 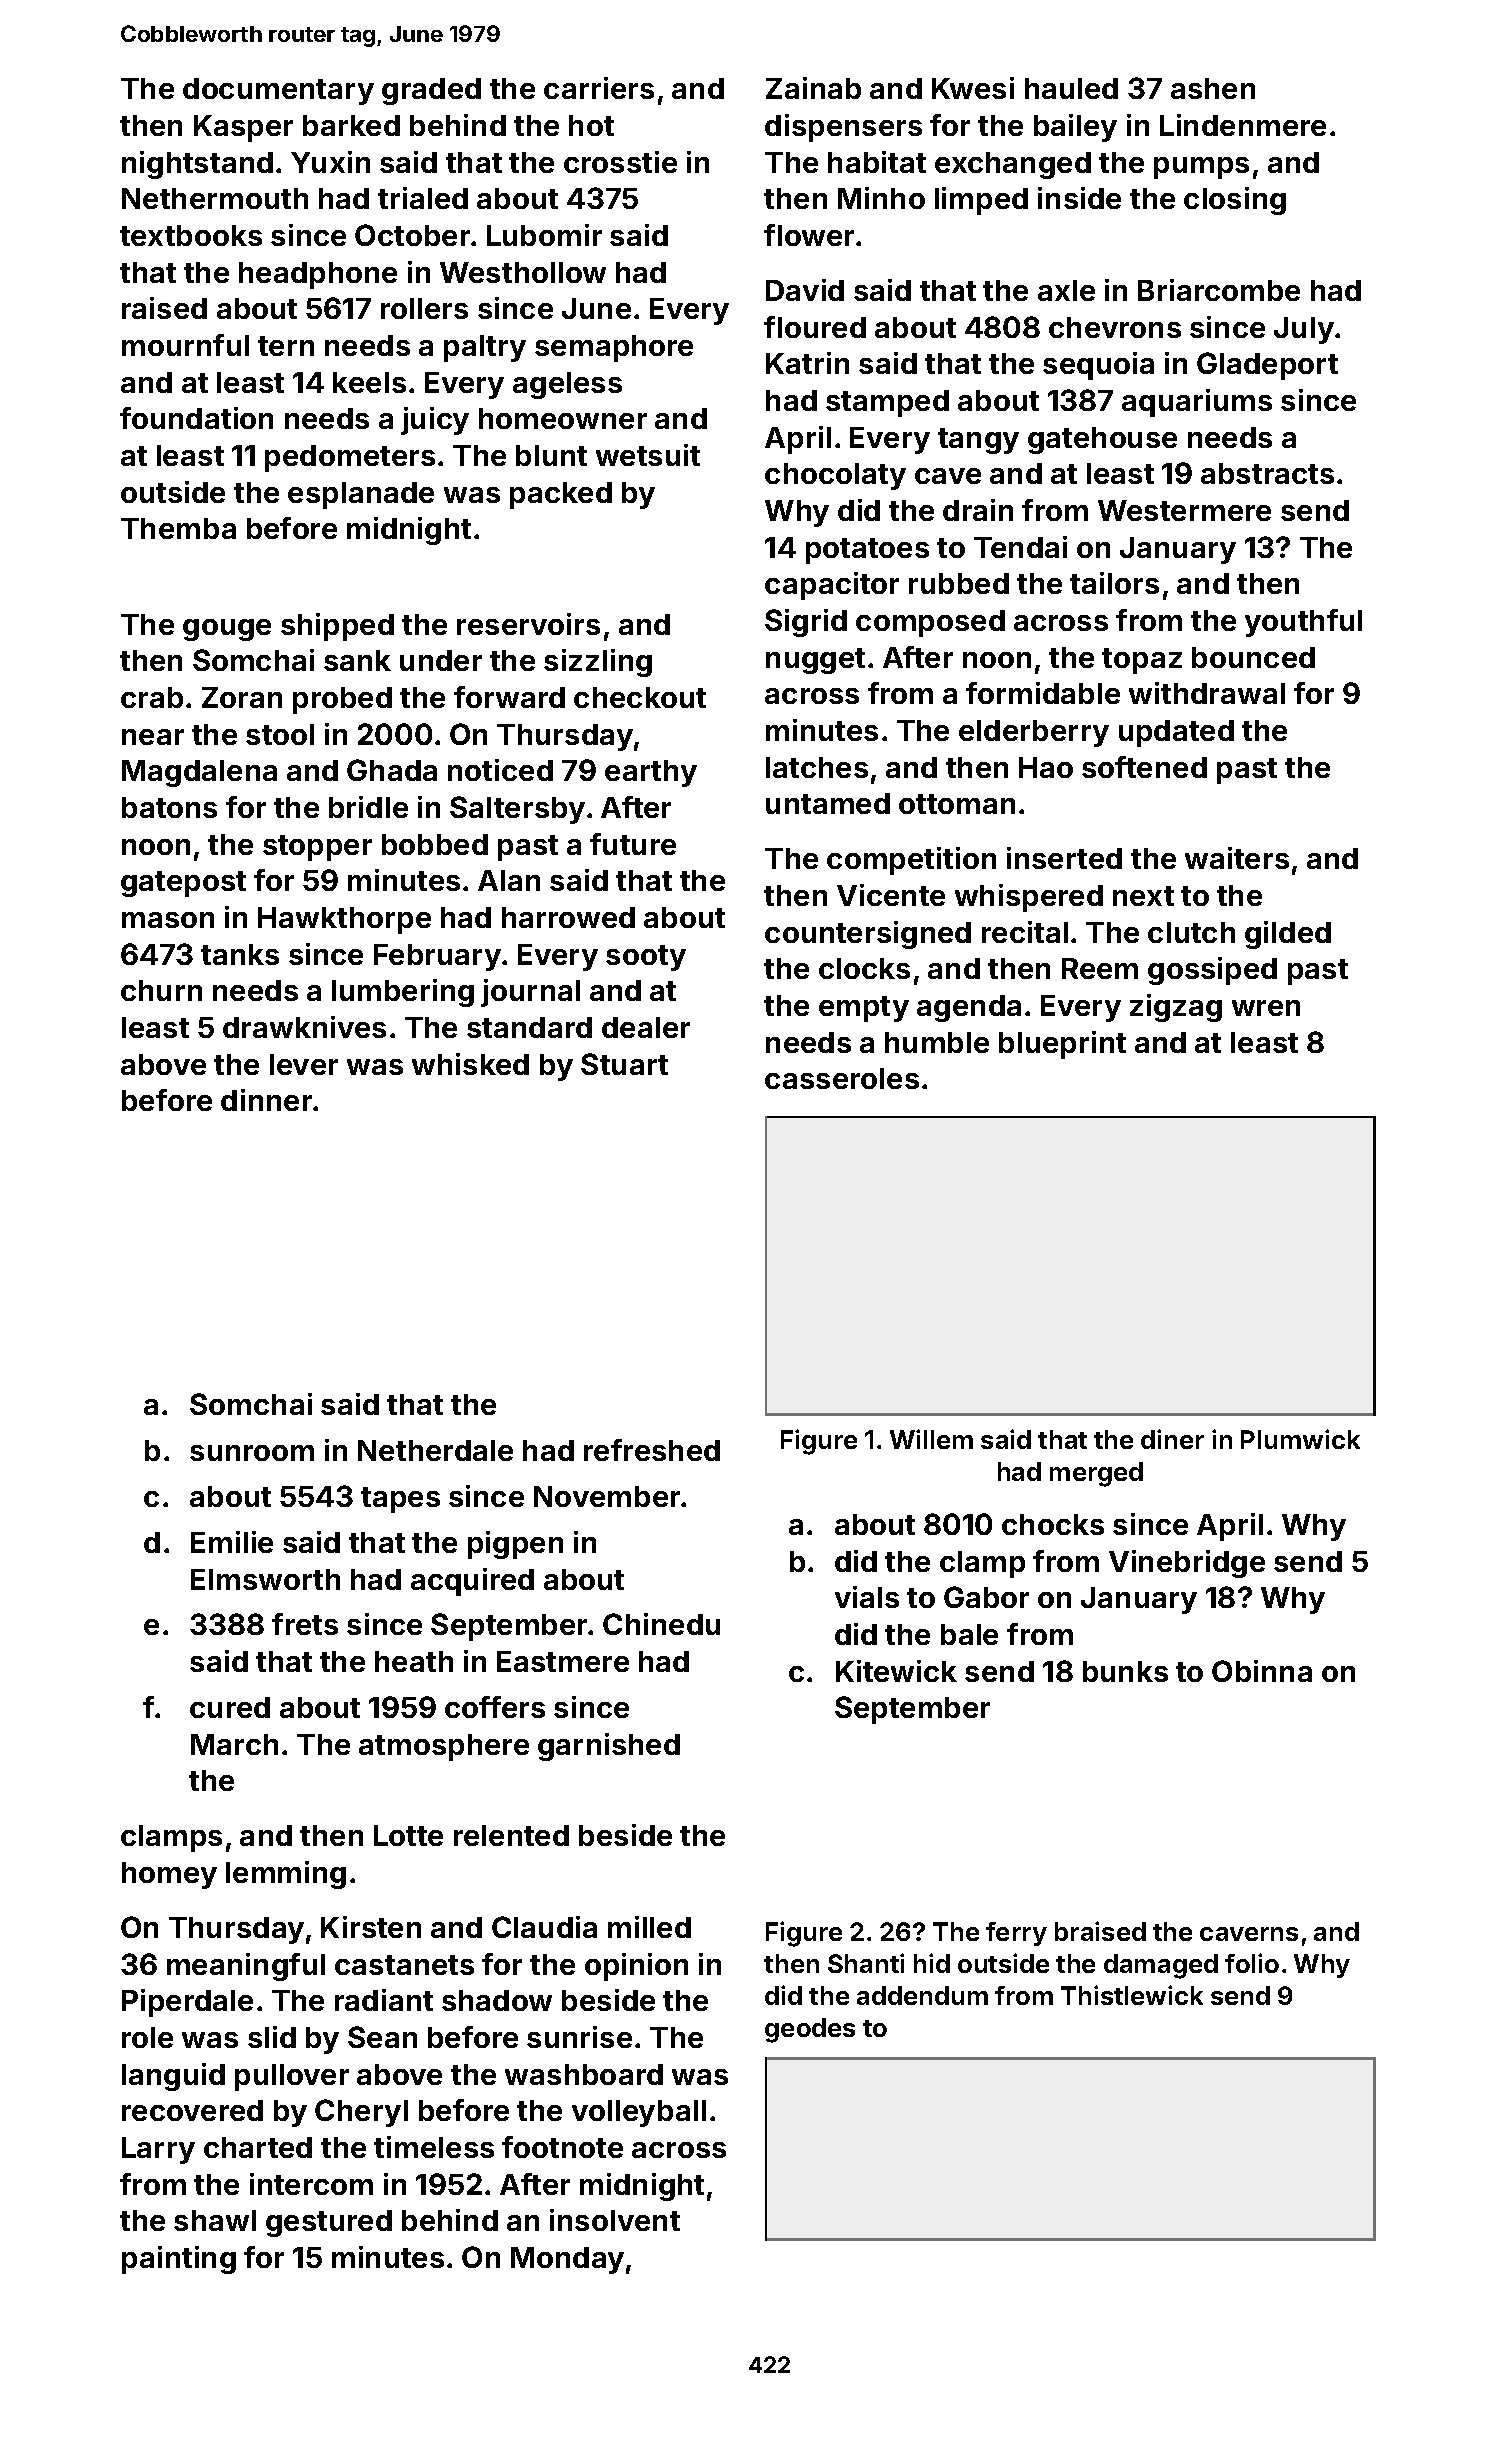 I want to click on chevrons, so click(x=1115, y=327).
